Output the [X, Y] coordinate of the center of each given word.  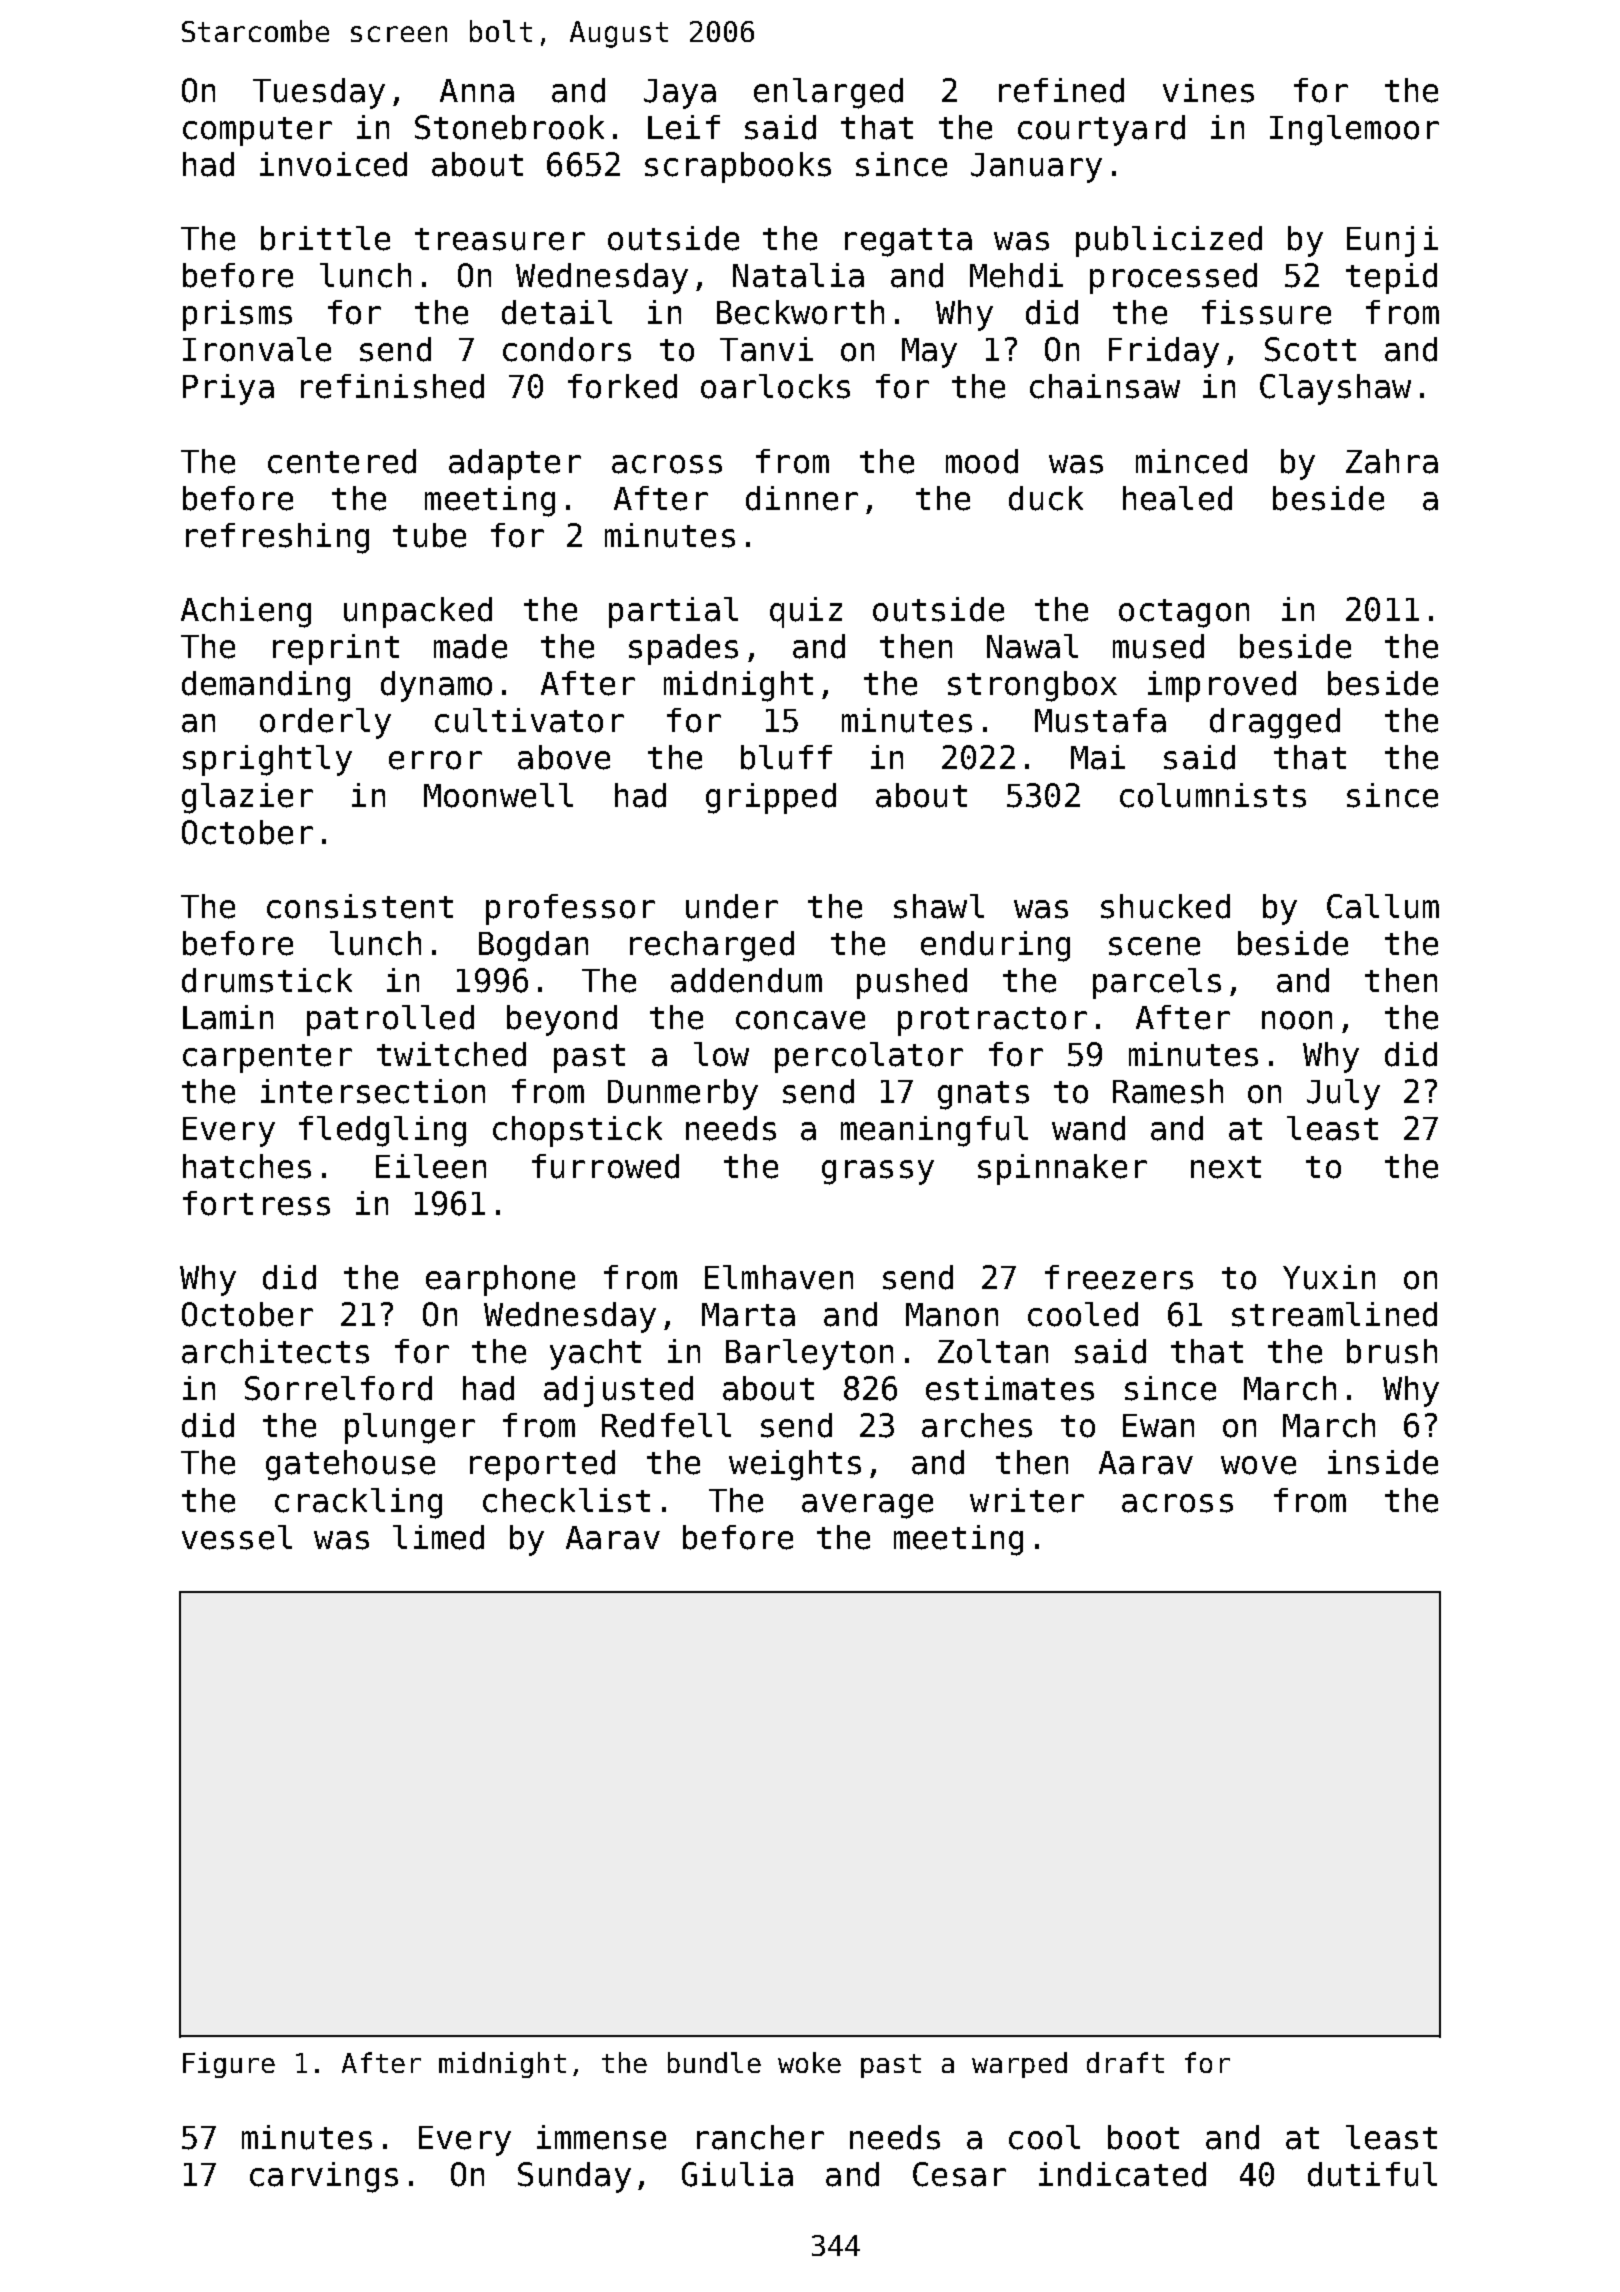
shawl [939, 906]
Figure [229, 2065]
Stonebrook [509, 127]
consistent [360, 906]
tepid [1391, 278]
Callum [1383, 906]
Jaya [680, 94]
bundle [714, 2062]
